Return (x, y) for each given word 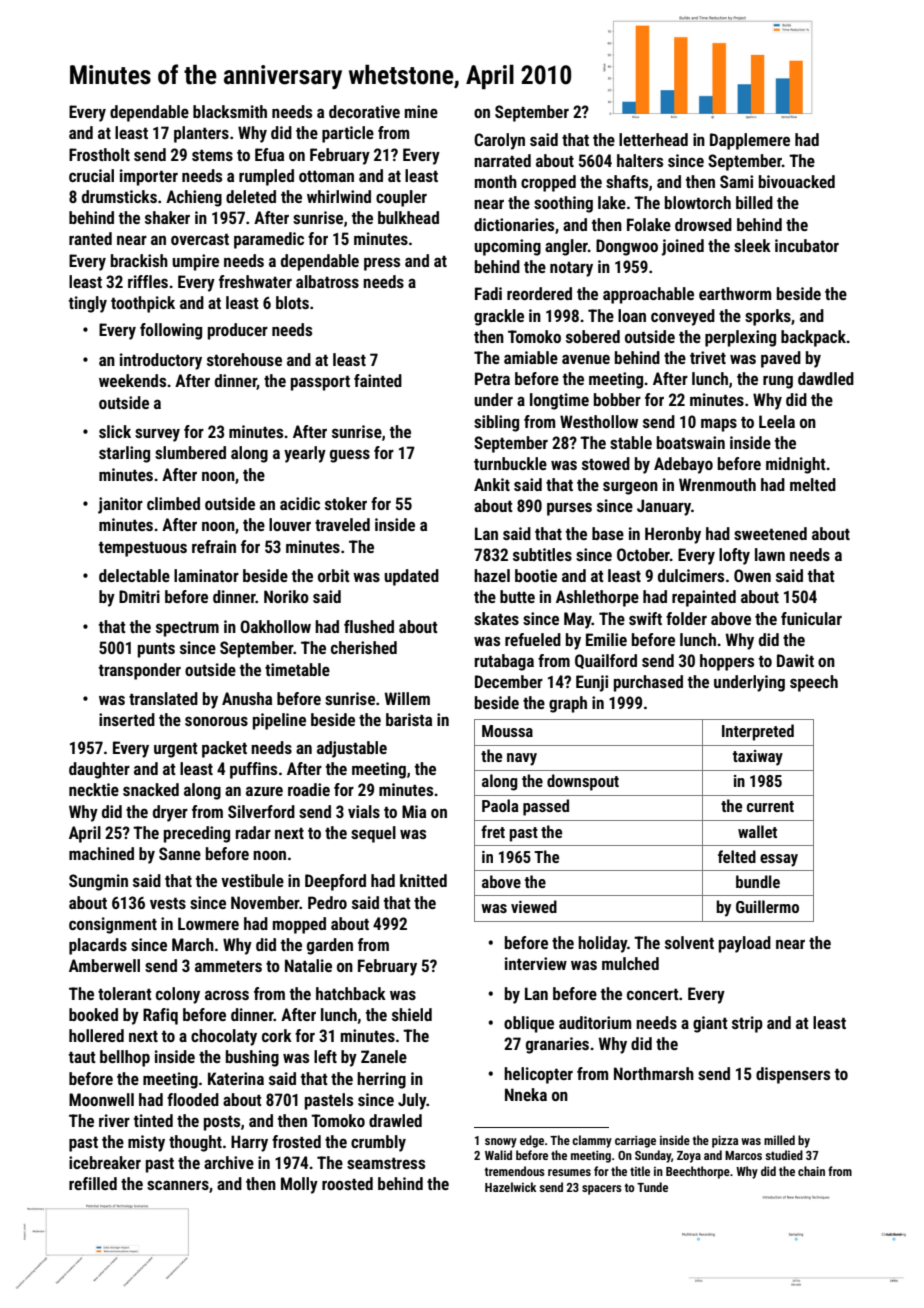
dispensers (793, 1075)
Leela (777, 421)
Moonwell (101, 1099)
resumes (569, 1172)
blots (292, 302)
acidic (300, 503)
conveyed (683, 317)
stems (212, 155)
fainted (378, 380)
